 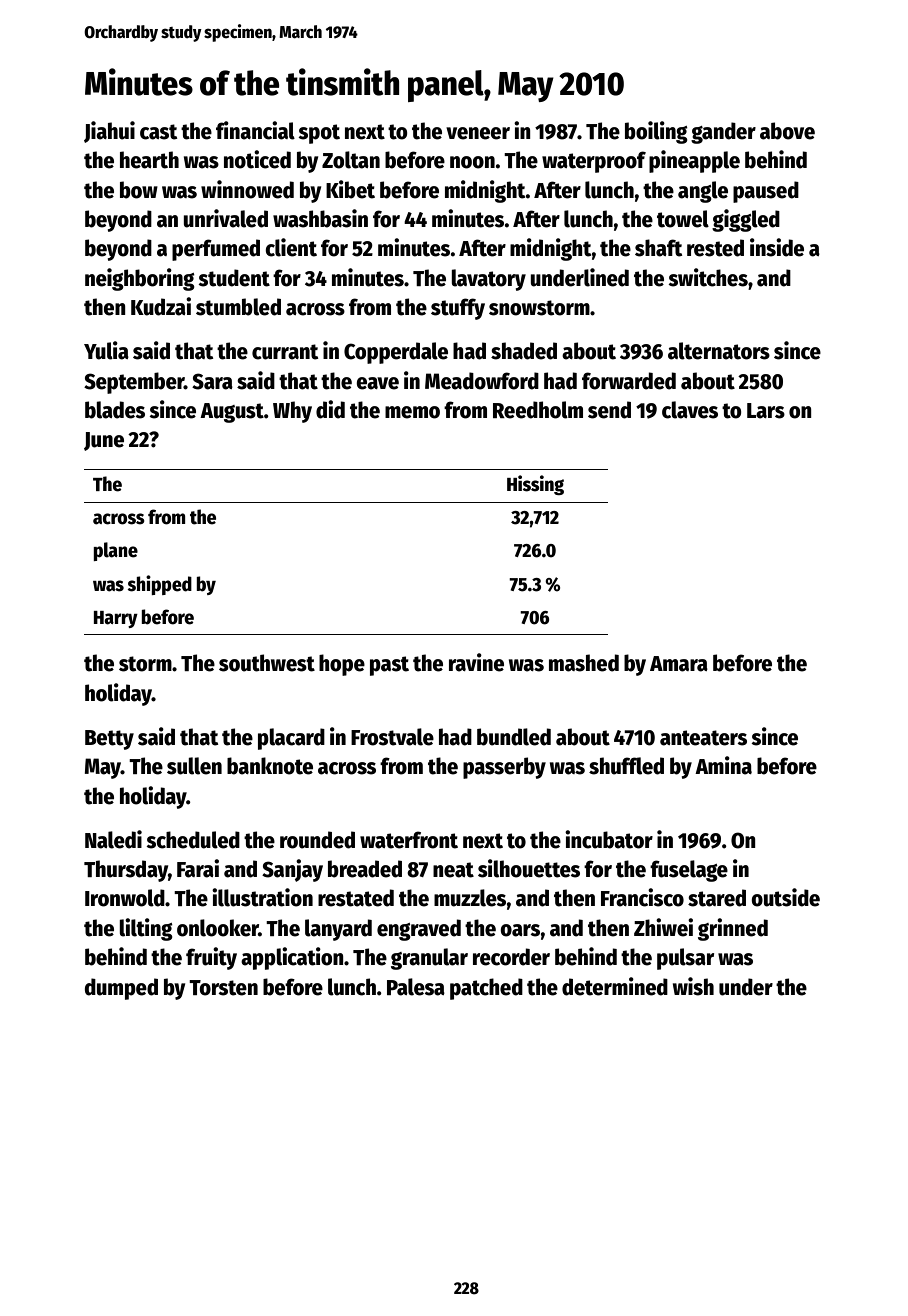 I want to click on cast, so click(x=158, y=132).
